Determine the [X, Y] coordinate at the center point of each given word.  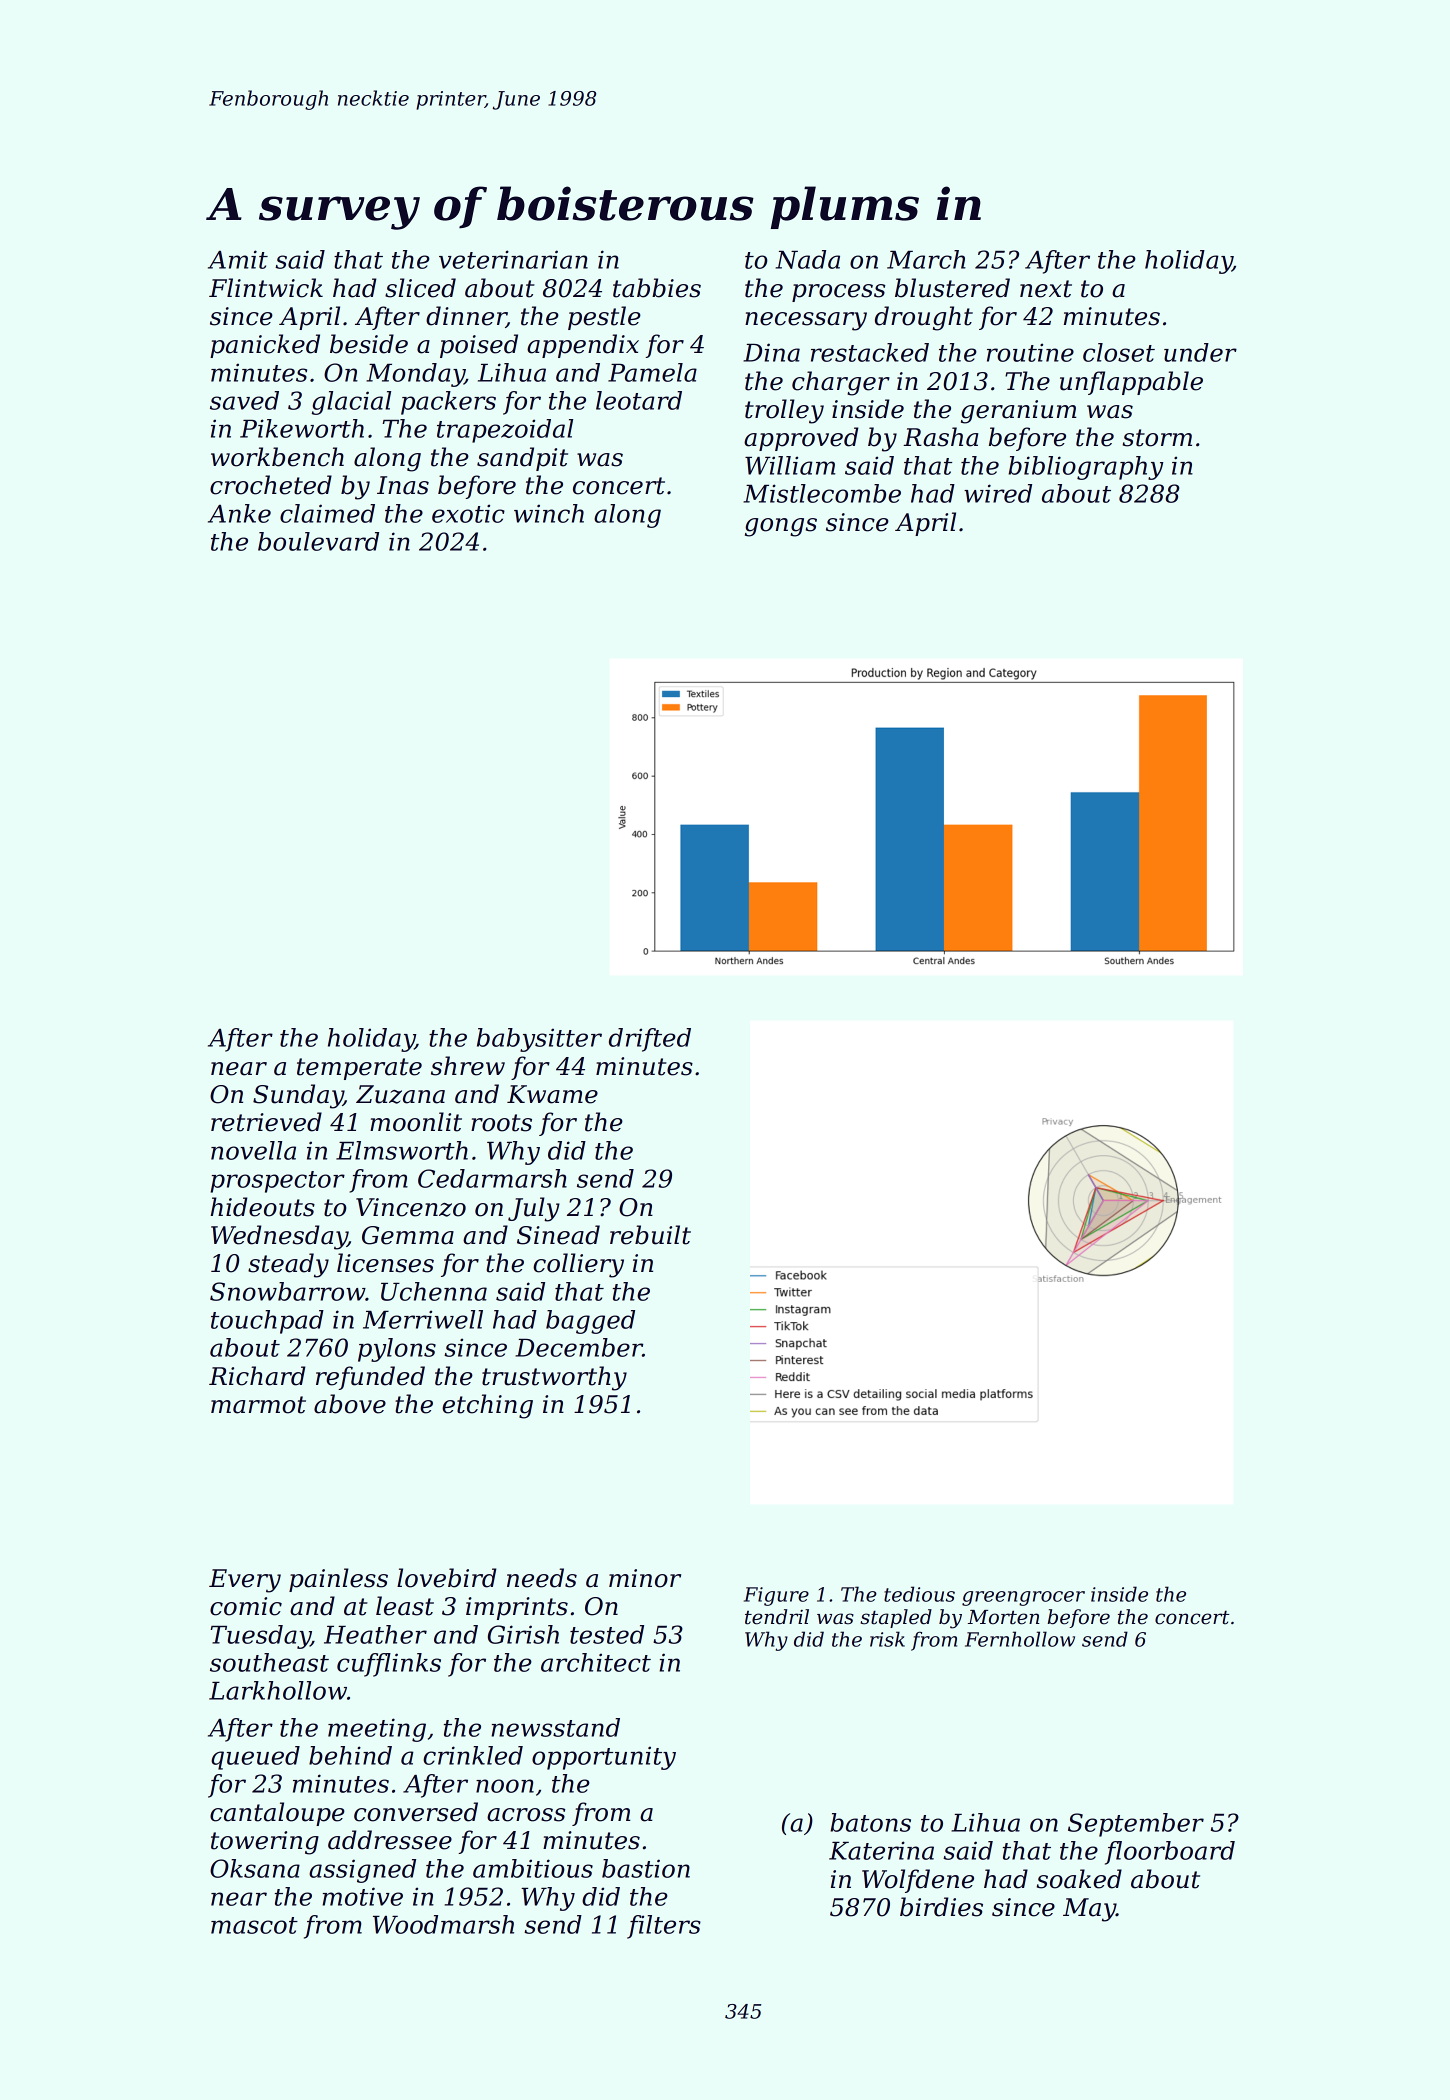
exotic [468, 513]
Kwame [552, 1094]
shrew [468, 1066]
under [1200, 352]
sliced [420, 288]
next [1046, 289]
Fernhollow [1020, 1639]
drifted [650, 1040]
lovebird [447, 1578]
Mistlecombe [822, 493]
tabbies [657, 288]
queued [255, 1758]
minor [645, 1578]
